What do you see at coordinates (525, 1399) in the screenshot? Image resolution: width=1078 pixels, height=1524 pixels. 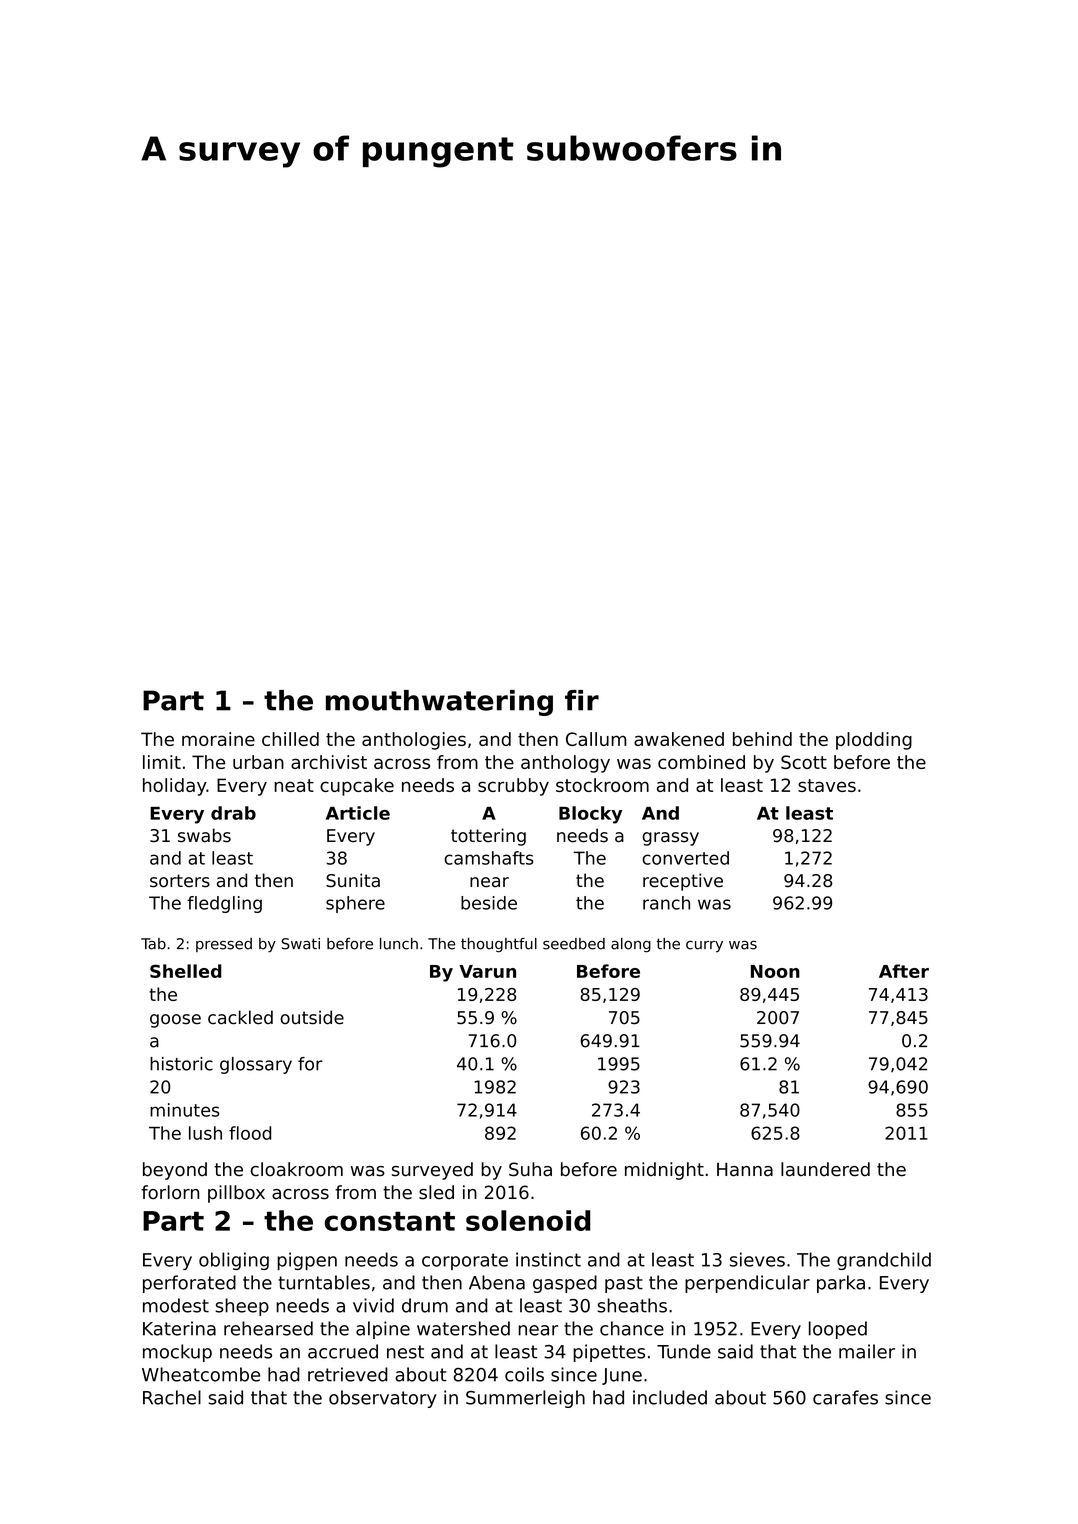 I see `Summerleigh` at bounding box center [525, 1399].
